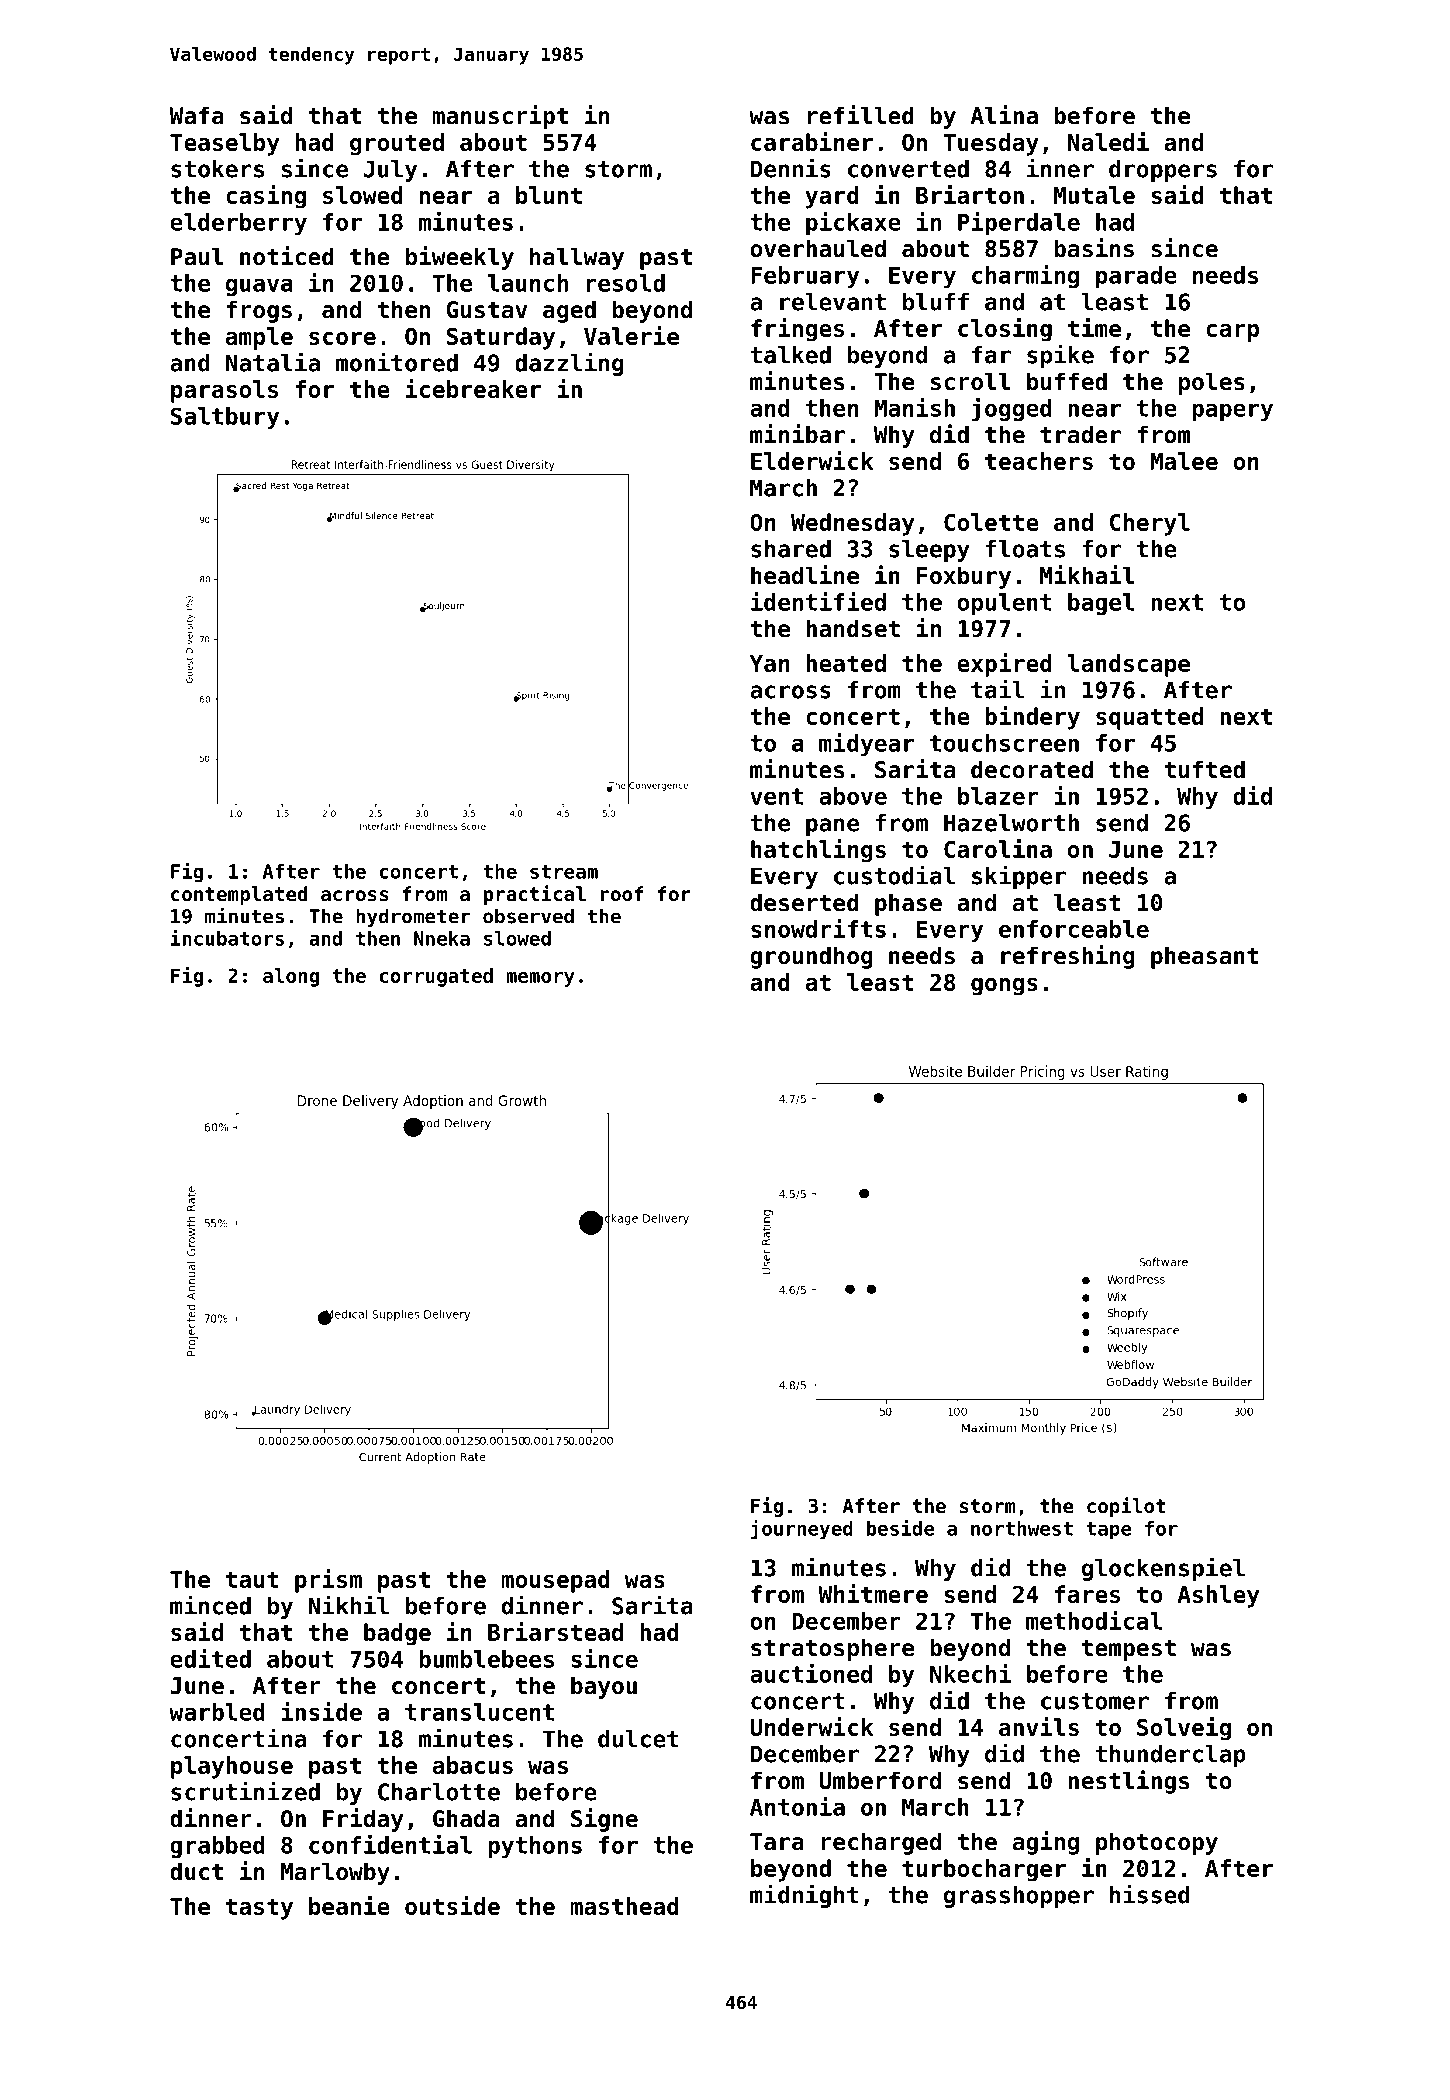 Image resolution: width=1450 pixels, height=2100 pixels. What do you see at coordinates (802, 1529) in the screenshot?
I see `journeyed` at bounding box center [802, 1529].
